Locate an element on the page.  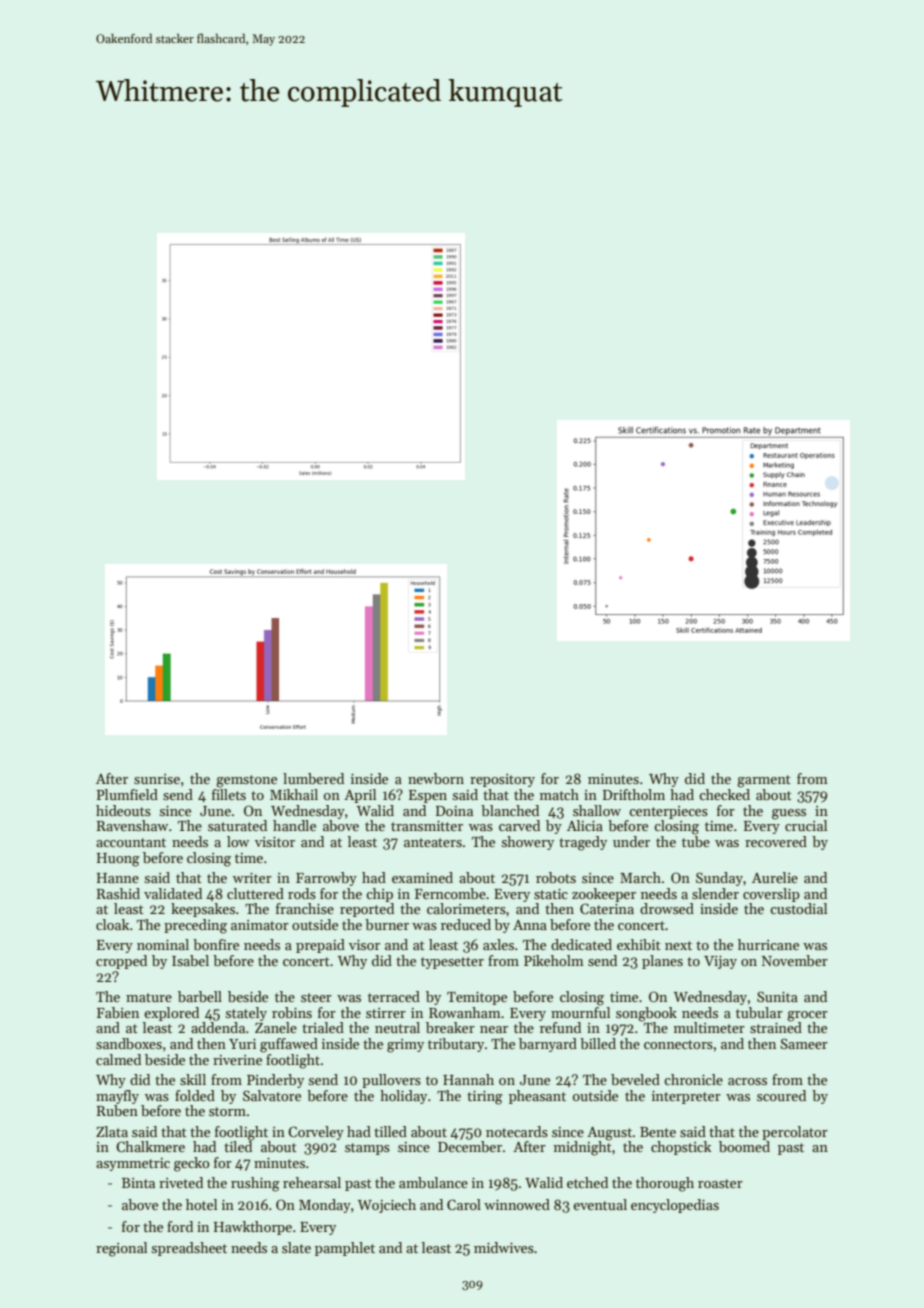
garment is located at coordinates (764, 781).
